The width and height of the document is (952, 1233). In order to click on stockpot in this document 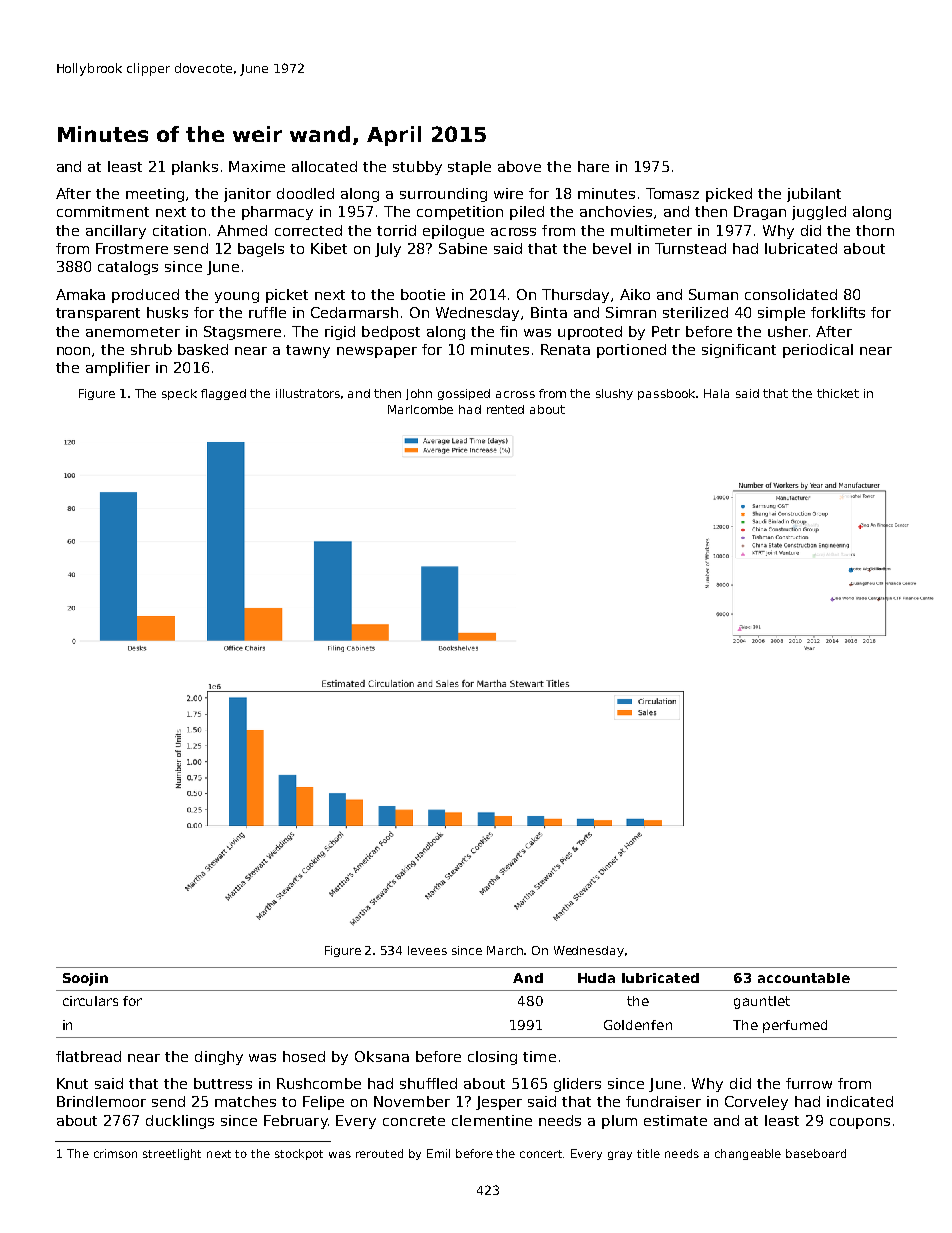, I will do `click(299, 1154)`.
